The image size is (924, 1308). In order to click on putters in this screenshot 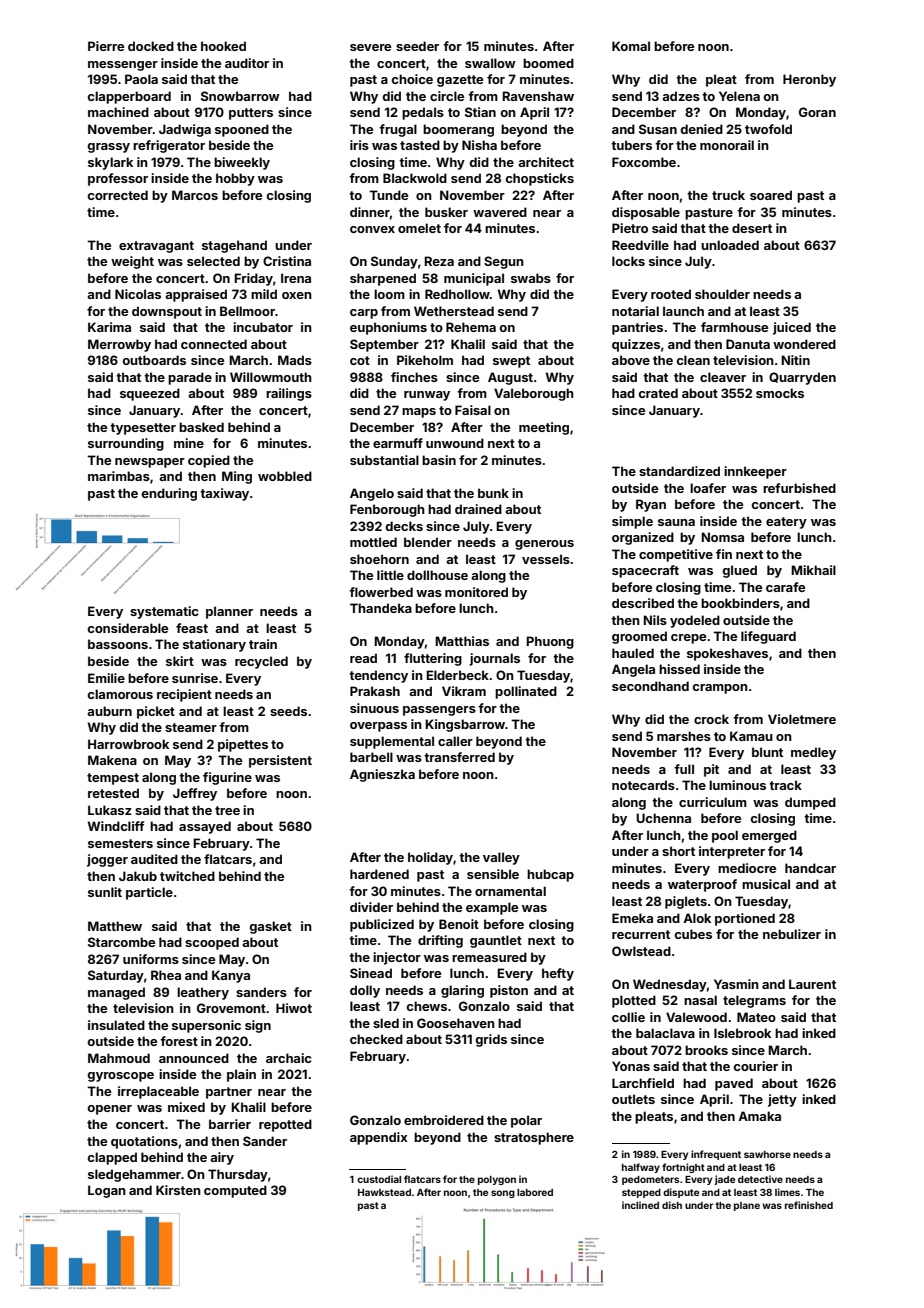, I will do `click(251, 114)`.
